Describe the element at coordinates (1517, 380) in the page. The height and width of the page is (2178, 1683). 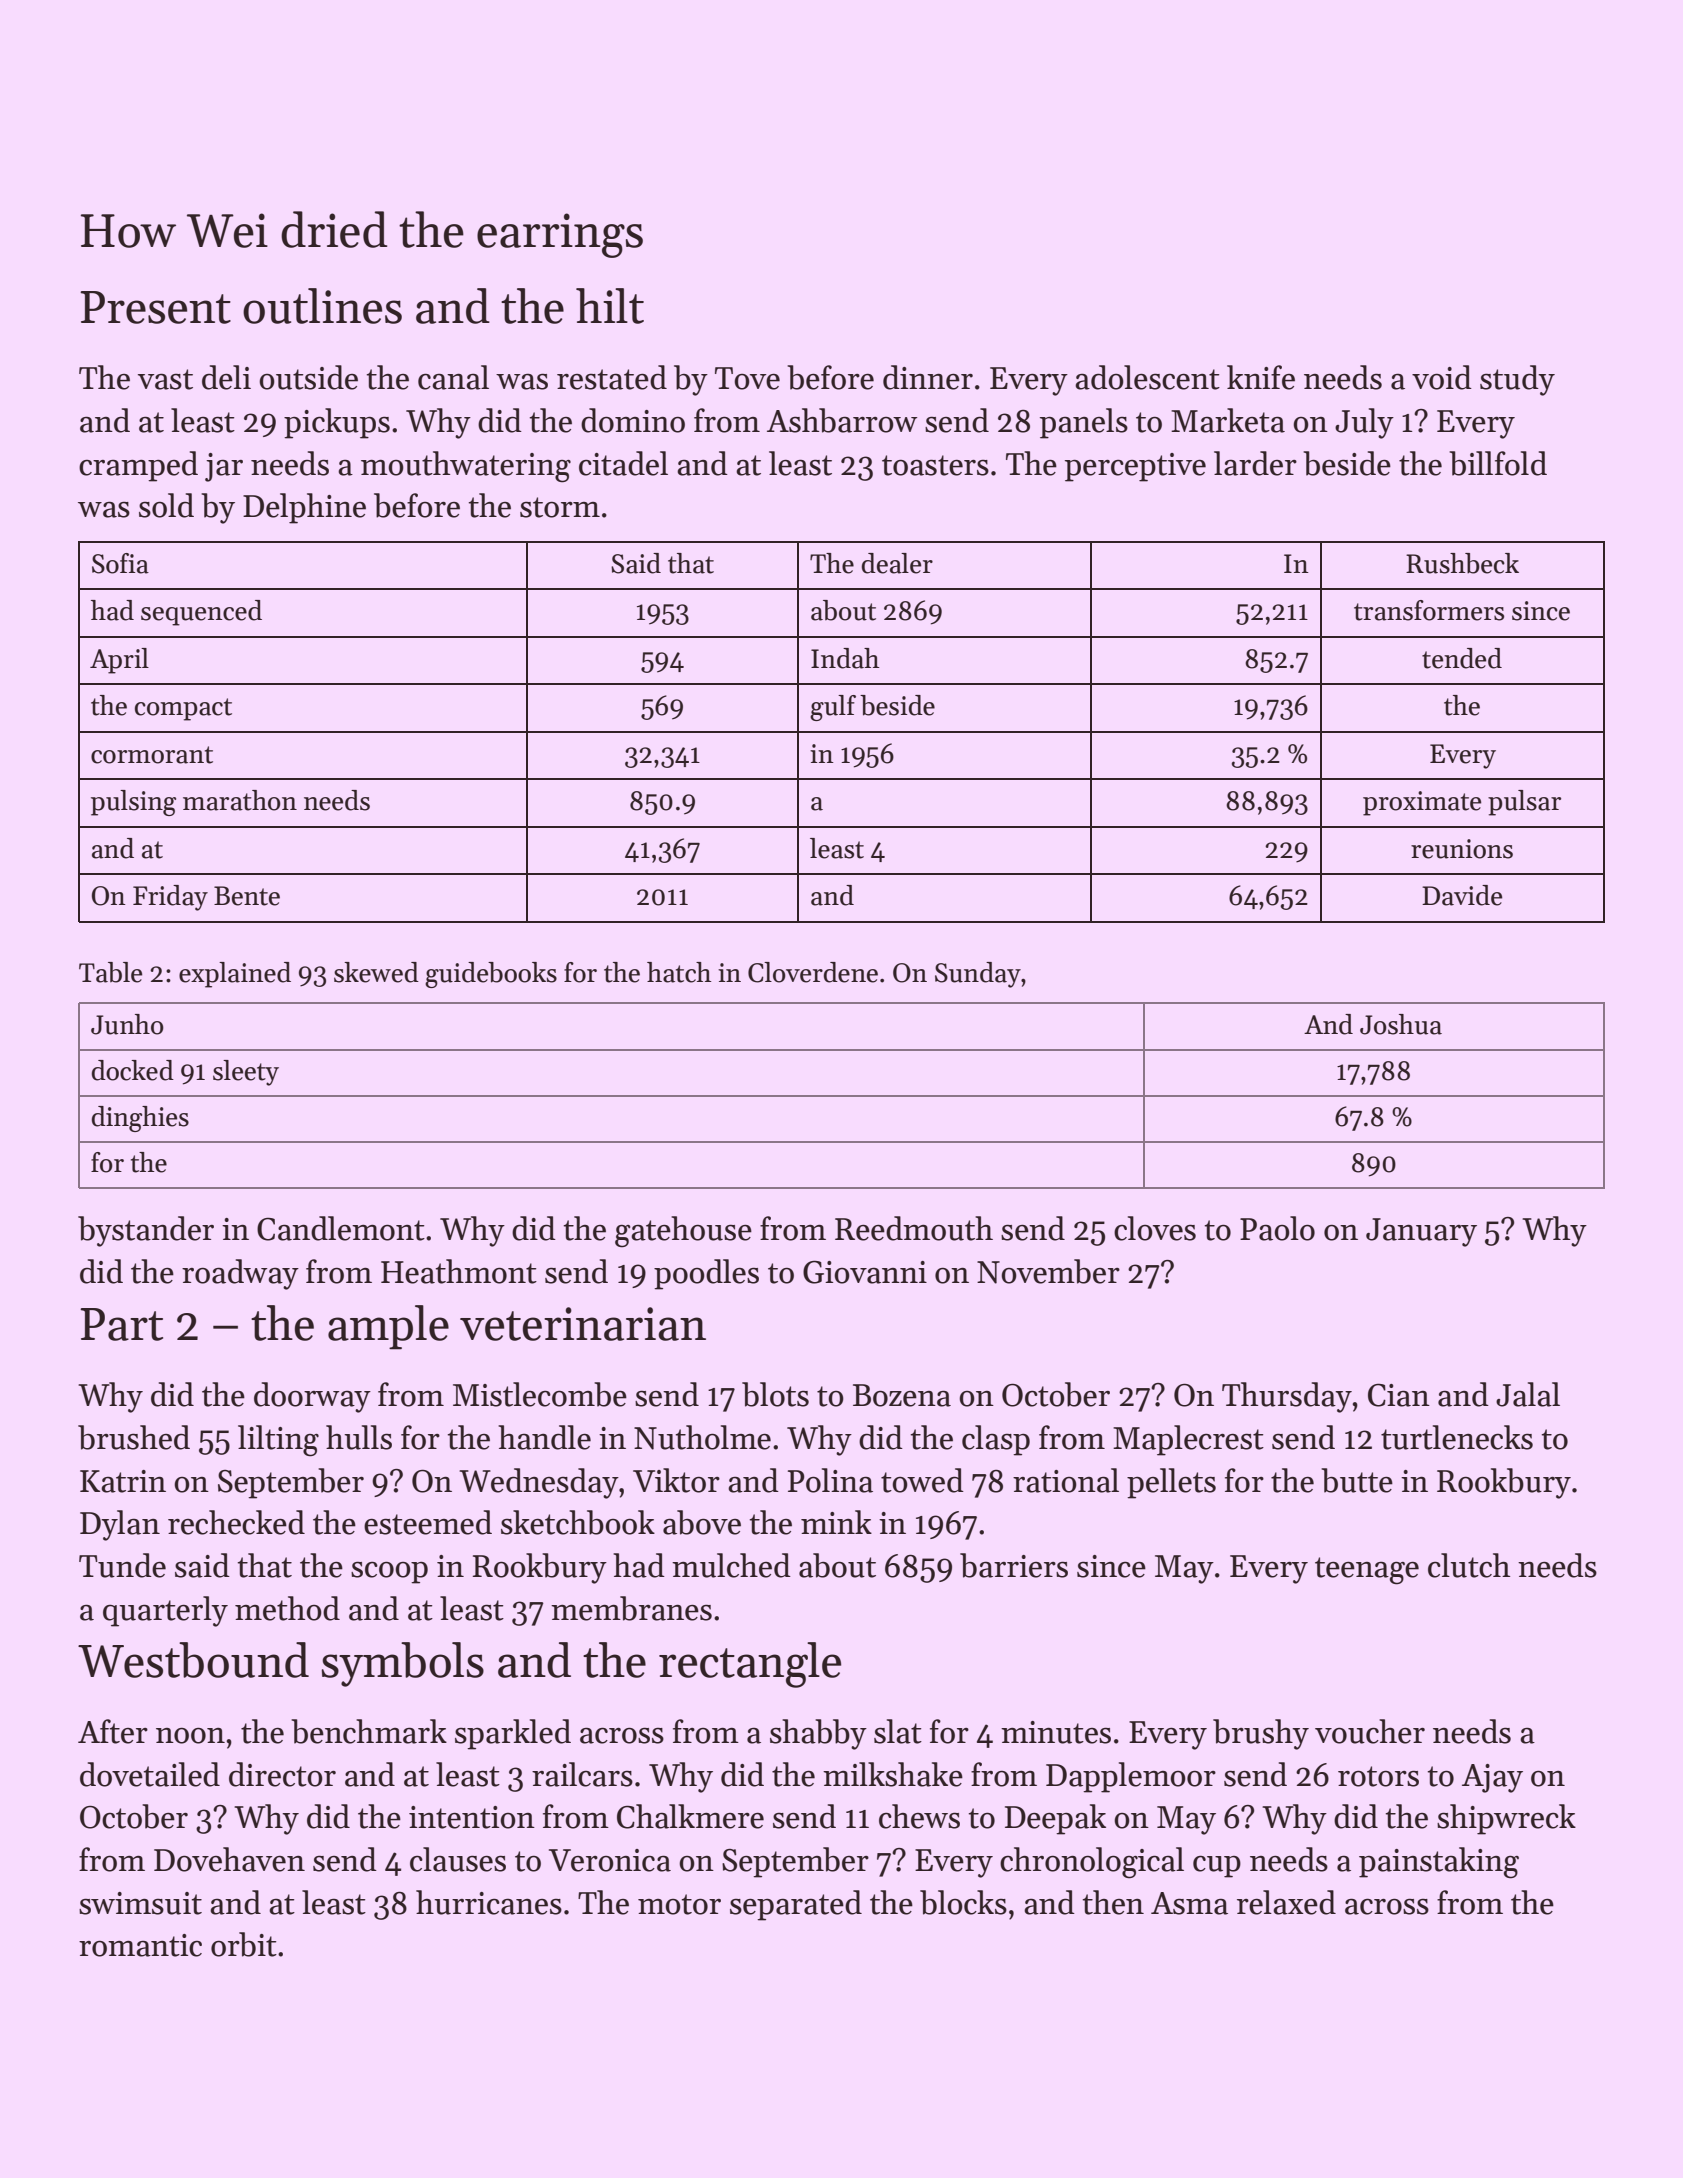
I see `study` at that location.
